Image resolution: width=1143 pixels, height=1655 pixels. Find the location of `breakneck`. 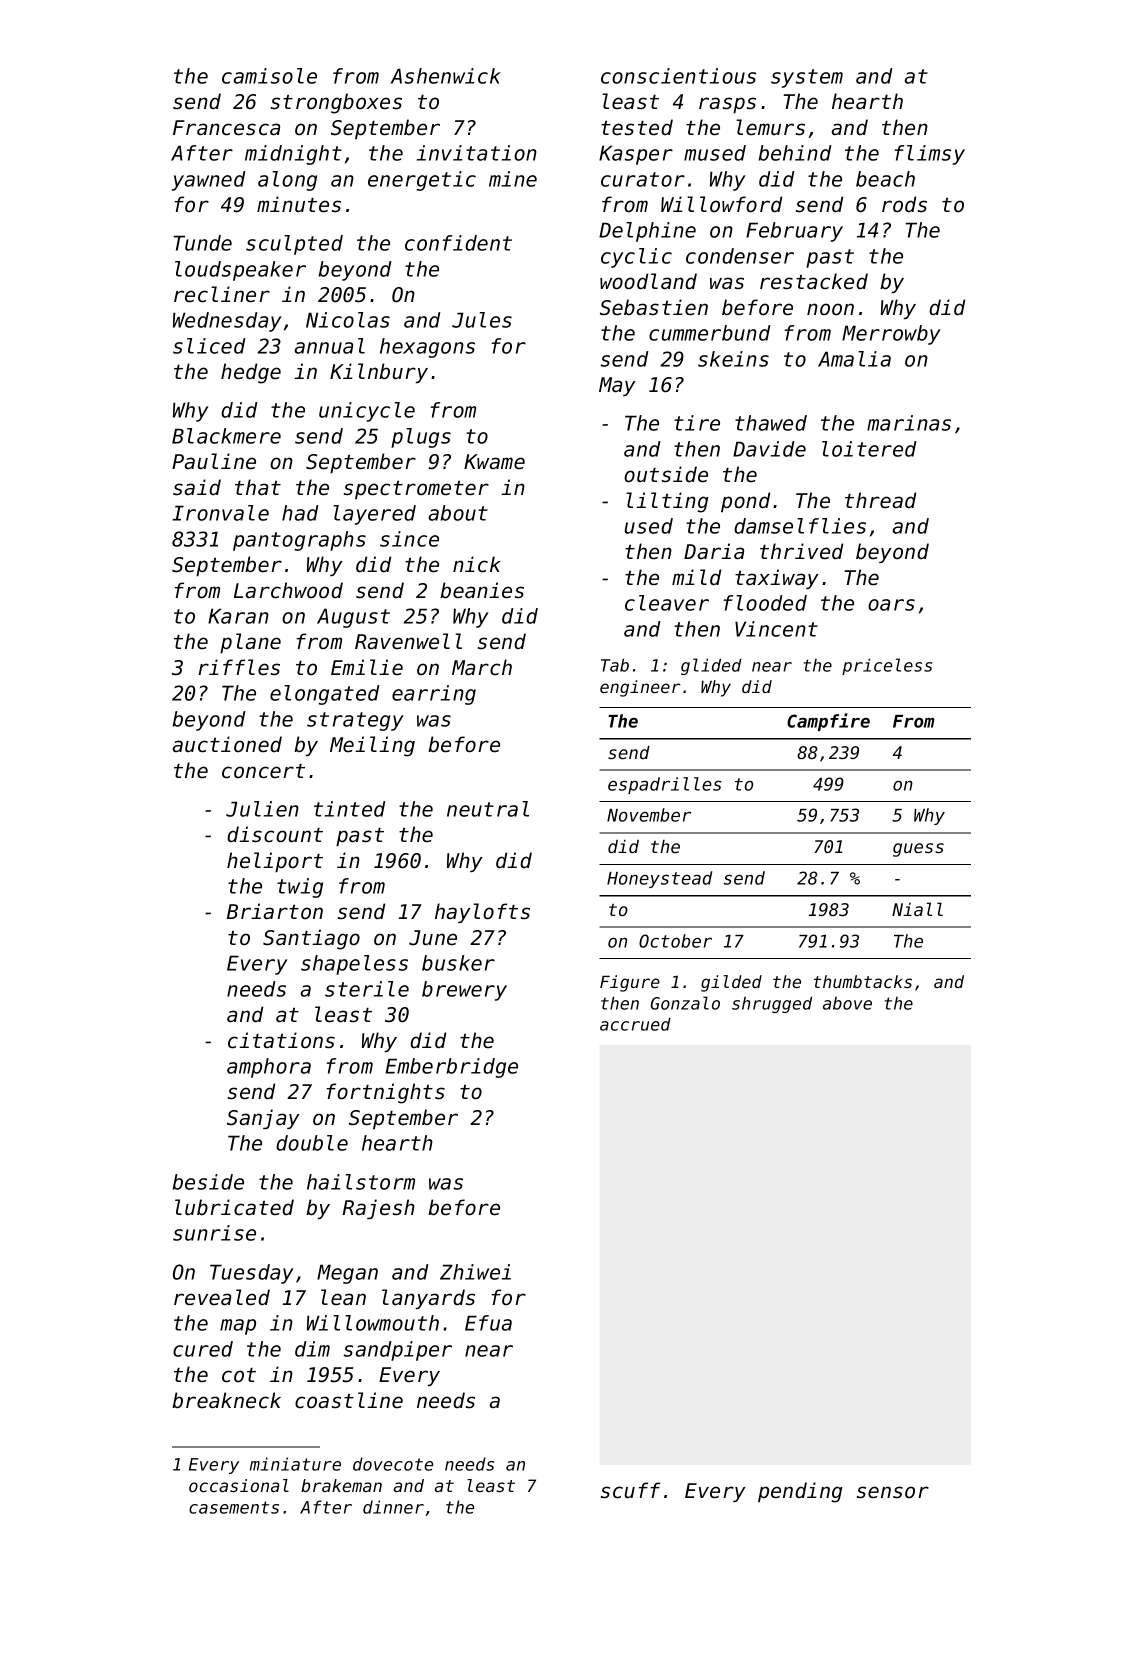

breakneck is located at coordinates (226, 1400).
